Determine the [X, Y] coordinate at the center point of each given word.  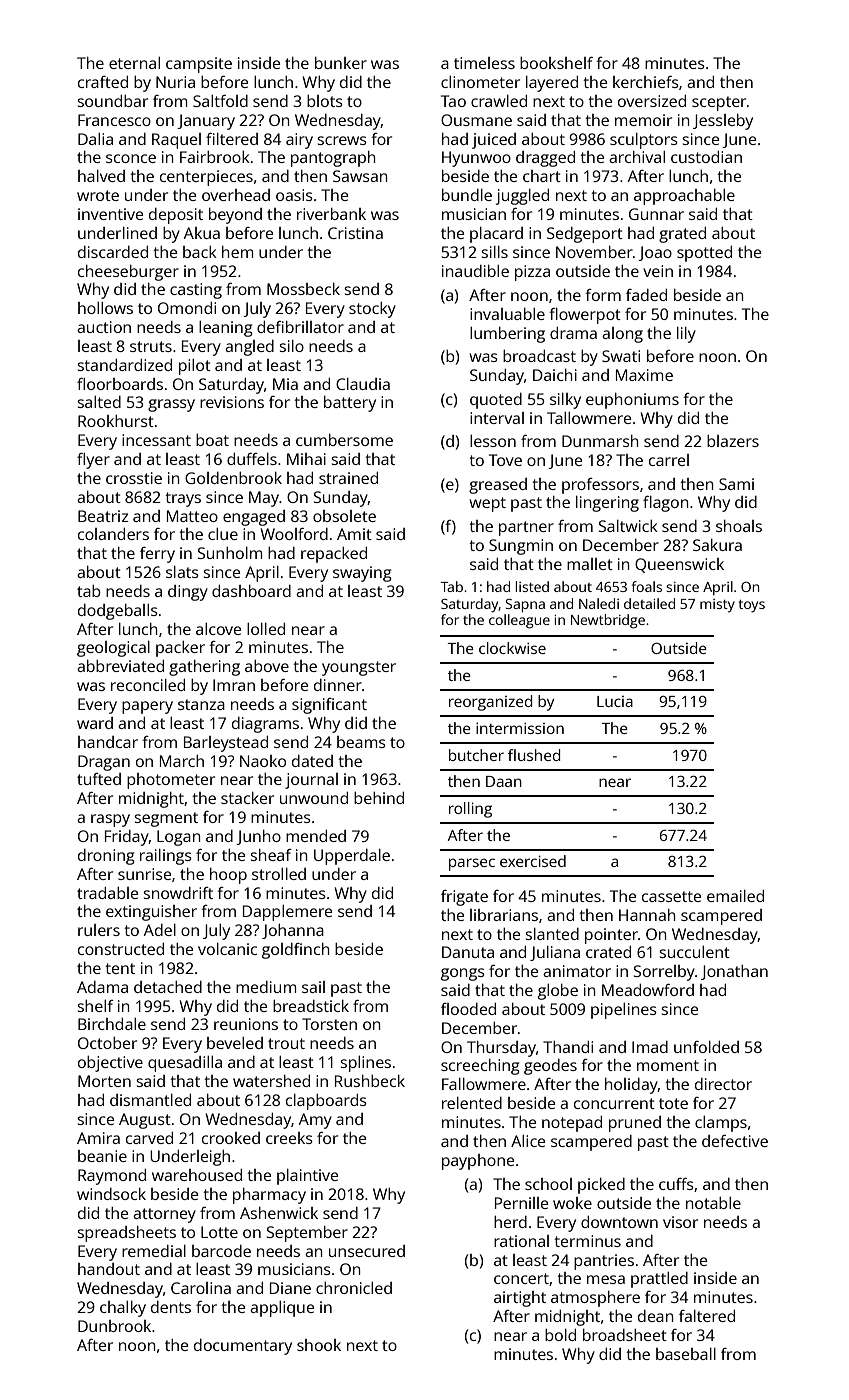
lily [686, 335]
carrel [669, 460]
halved [101, 176]
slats [182, 572]
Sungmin [521, 547]
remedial [154, 1251]
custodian [706, 157]
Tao [453, 101]
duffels [252, 459]
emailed [735, 896]
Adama [102, 987]
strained [348, 478]
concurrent [614, 1103]
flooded [468, 1009]
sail [313, 987]
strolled [279, 874]
